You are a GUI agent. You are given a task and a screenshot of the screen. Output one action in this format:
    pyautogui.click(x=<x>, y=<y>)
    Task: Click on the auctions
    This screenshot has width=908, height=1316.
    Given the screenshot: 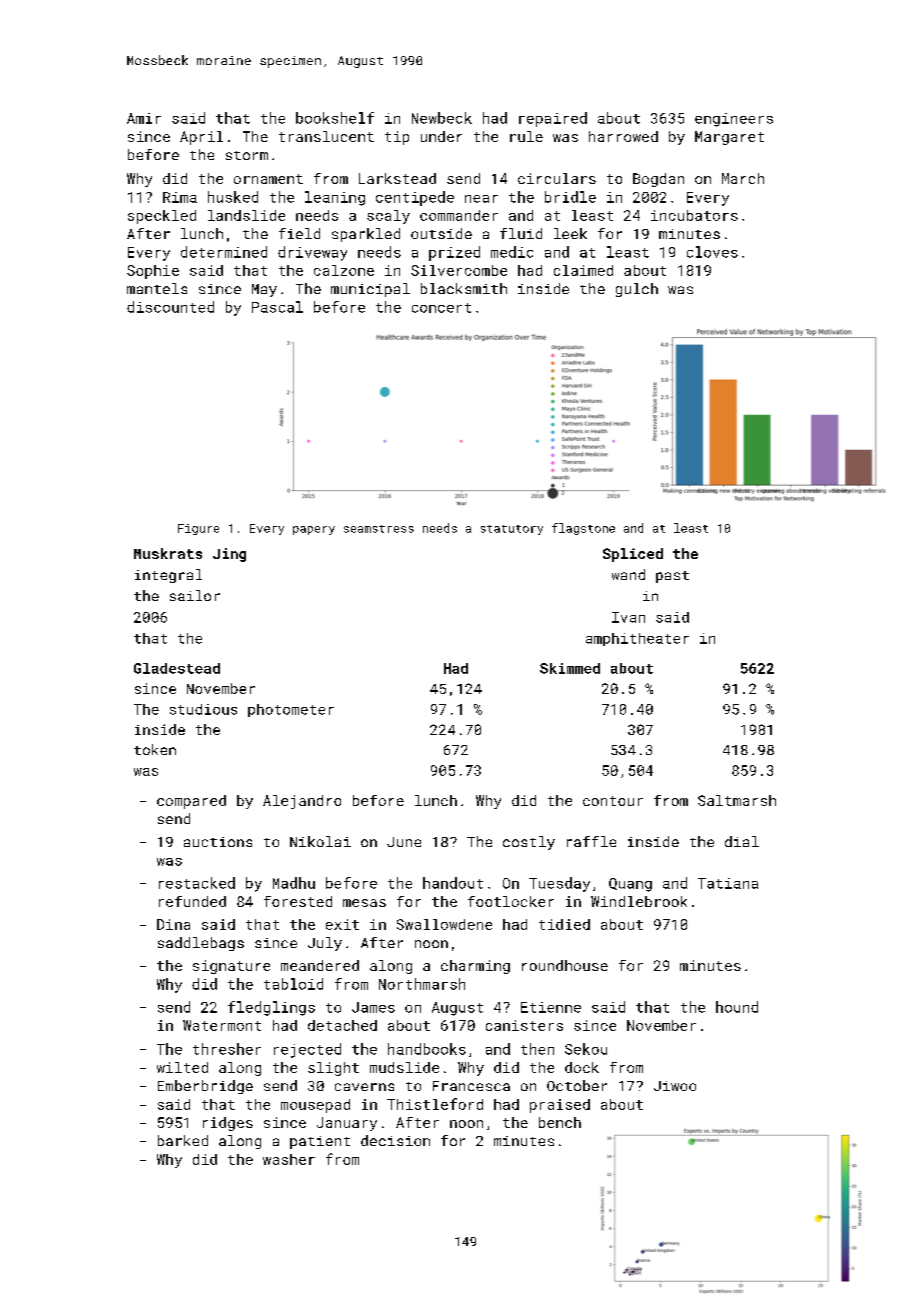 What is the action you would take?
    pyautogui.click(x=218, y=842)
